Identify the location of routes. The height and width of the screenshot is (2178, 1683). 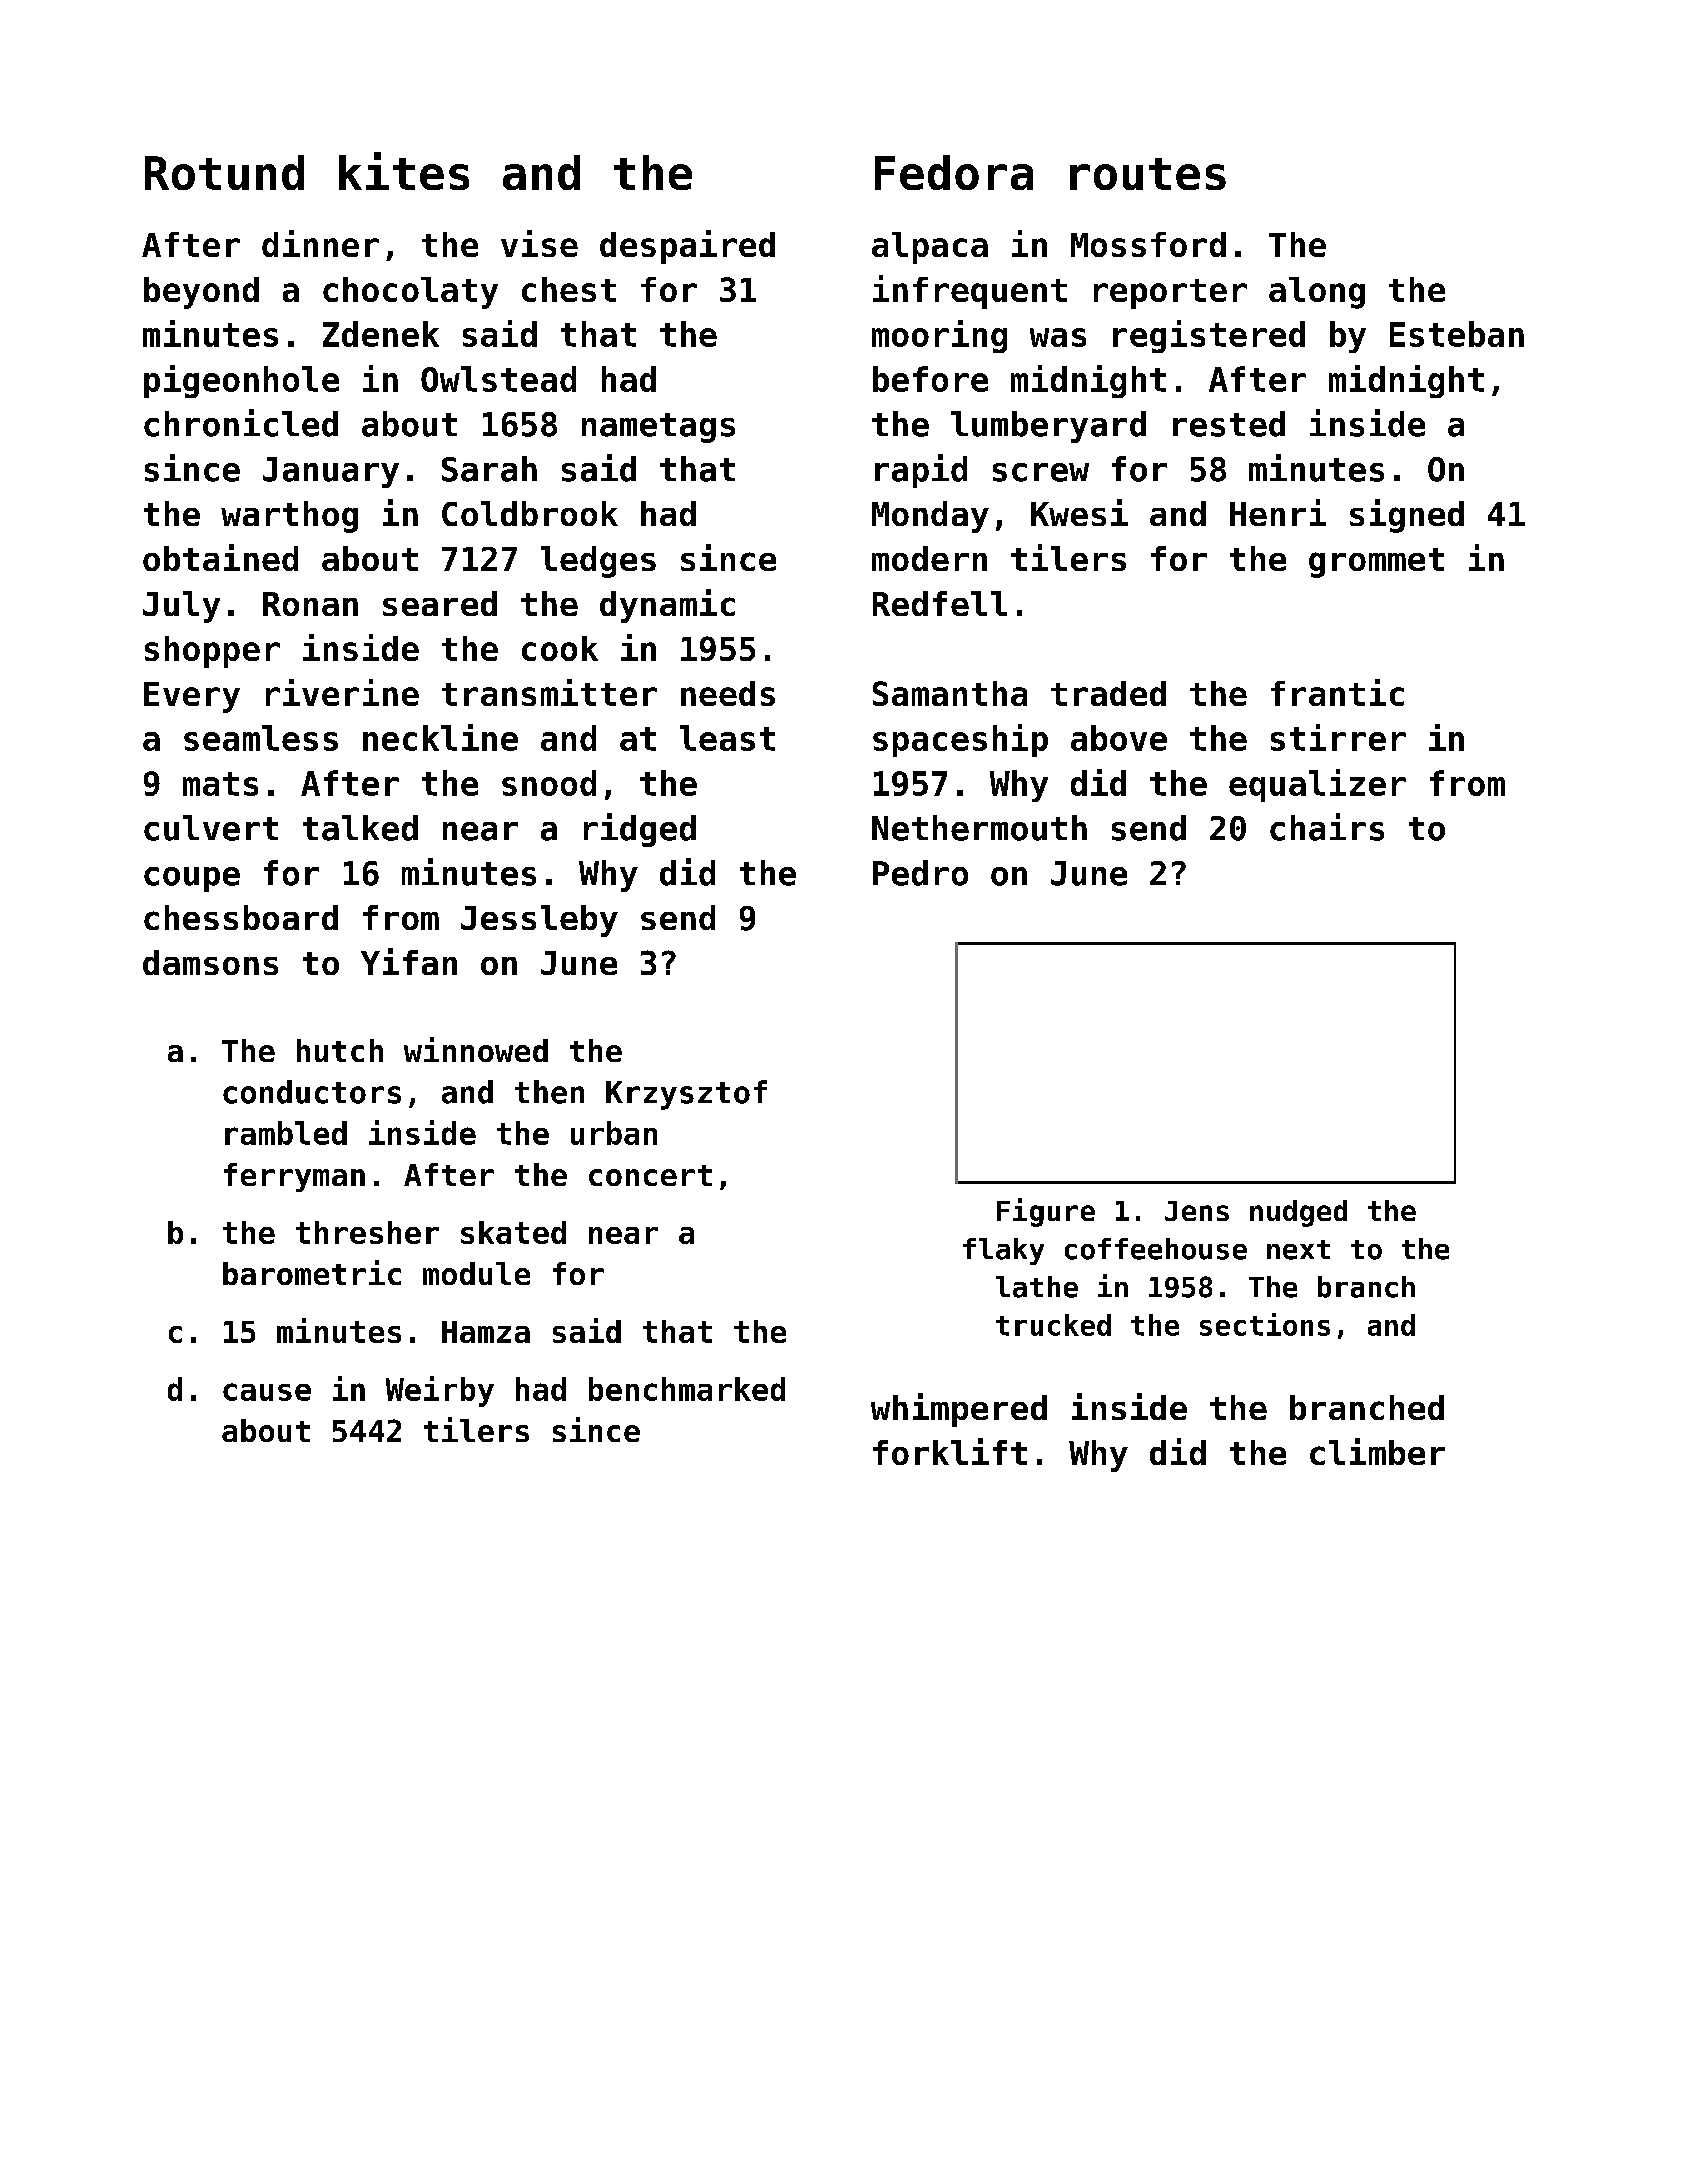
(1148, 174).
